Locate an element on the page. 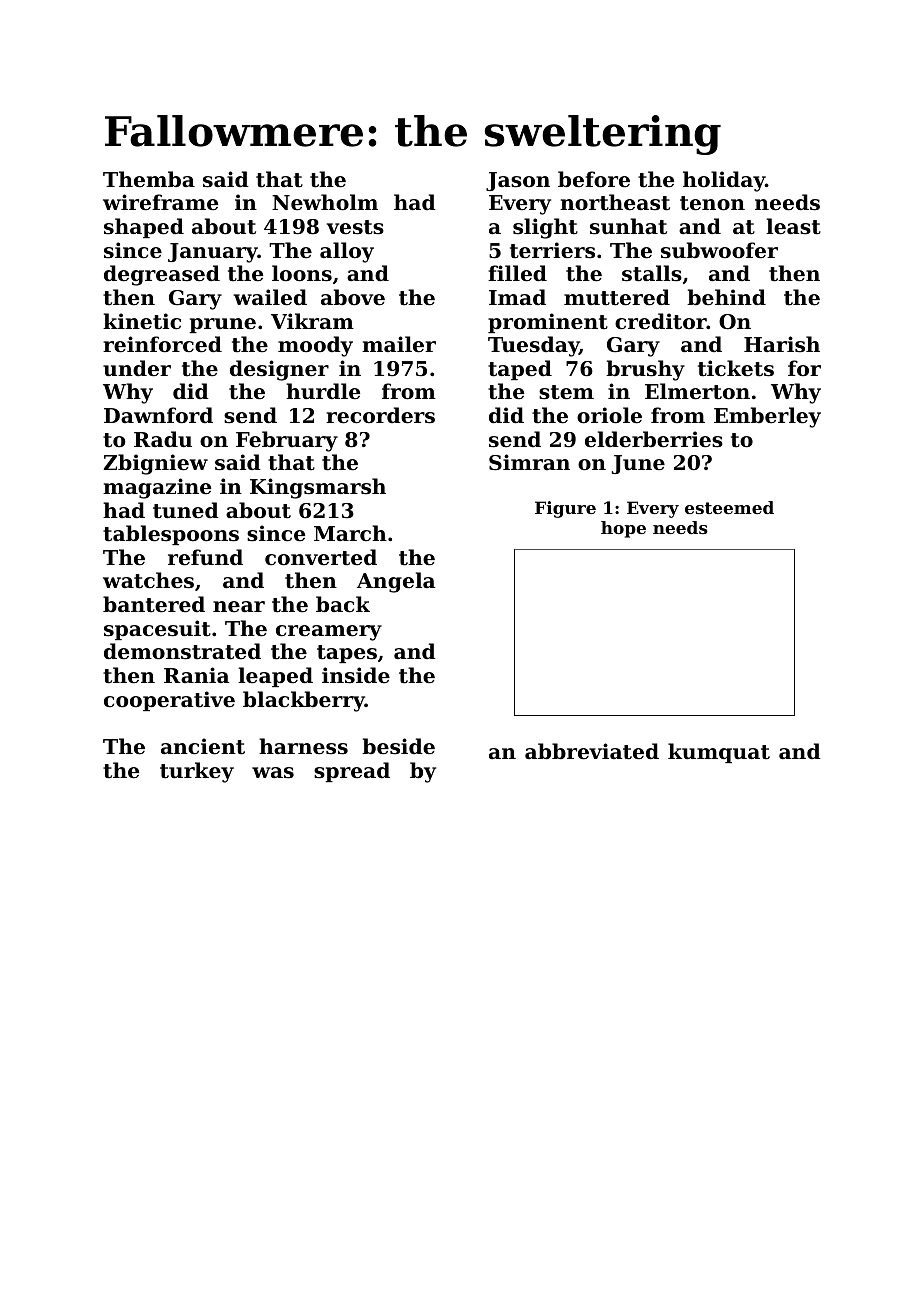 This image has height=1311, width=924. ancient is located at coordinates (203, 746).
